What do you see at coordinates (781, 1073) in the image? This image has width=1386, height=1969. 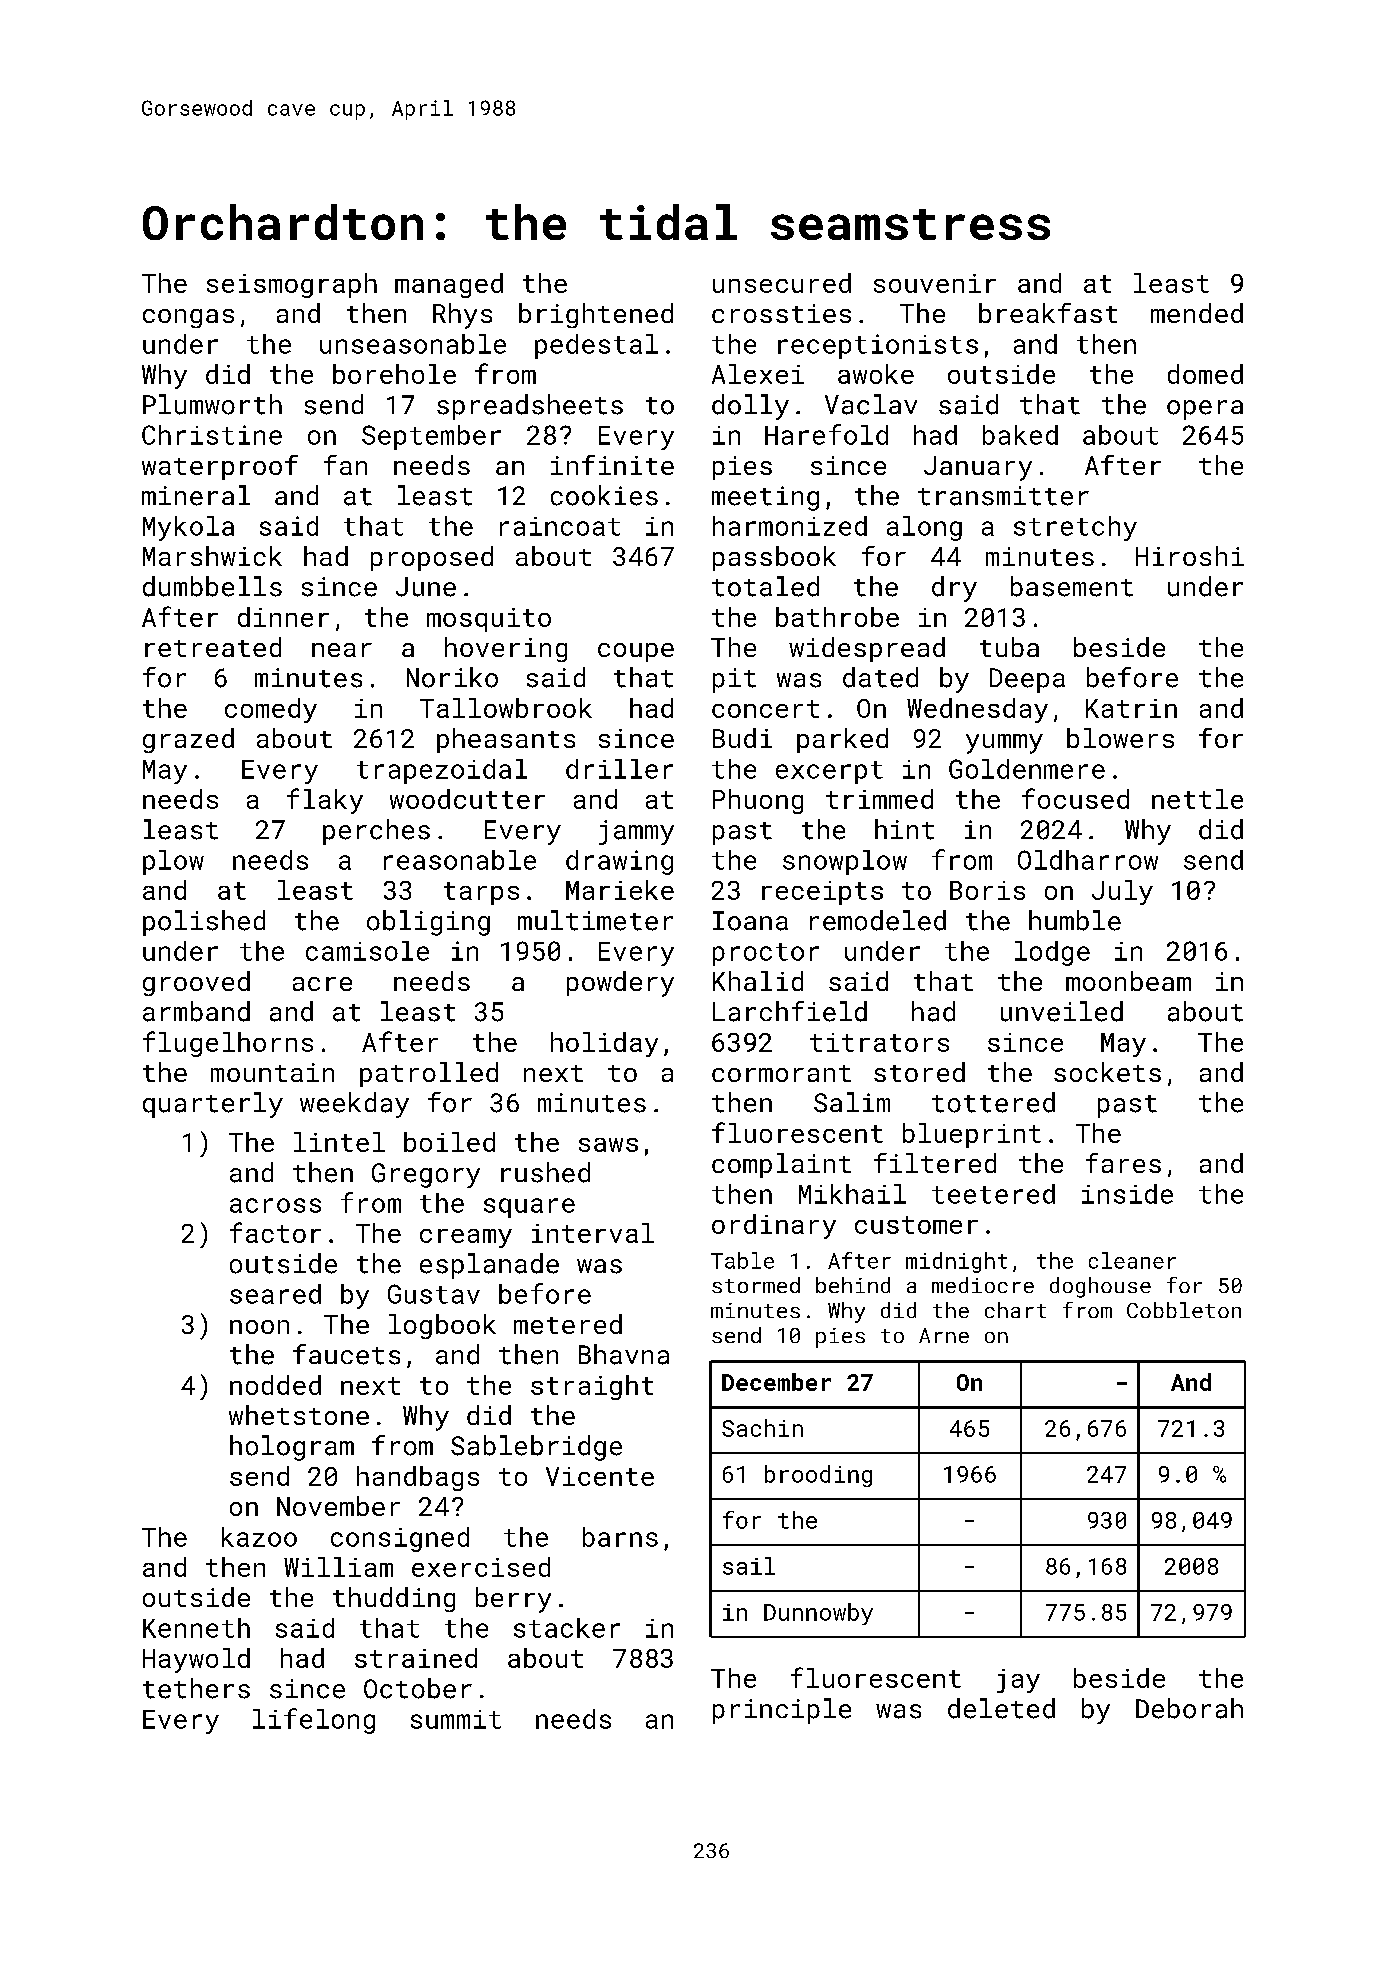 I see `cormorant` at bounding box center [781, 1073].
